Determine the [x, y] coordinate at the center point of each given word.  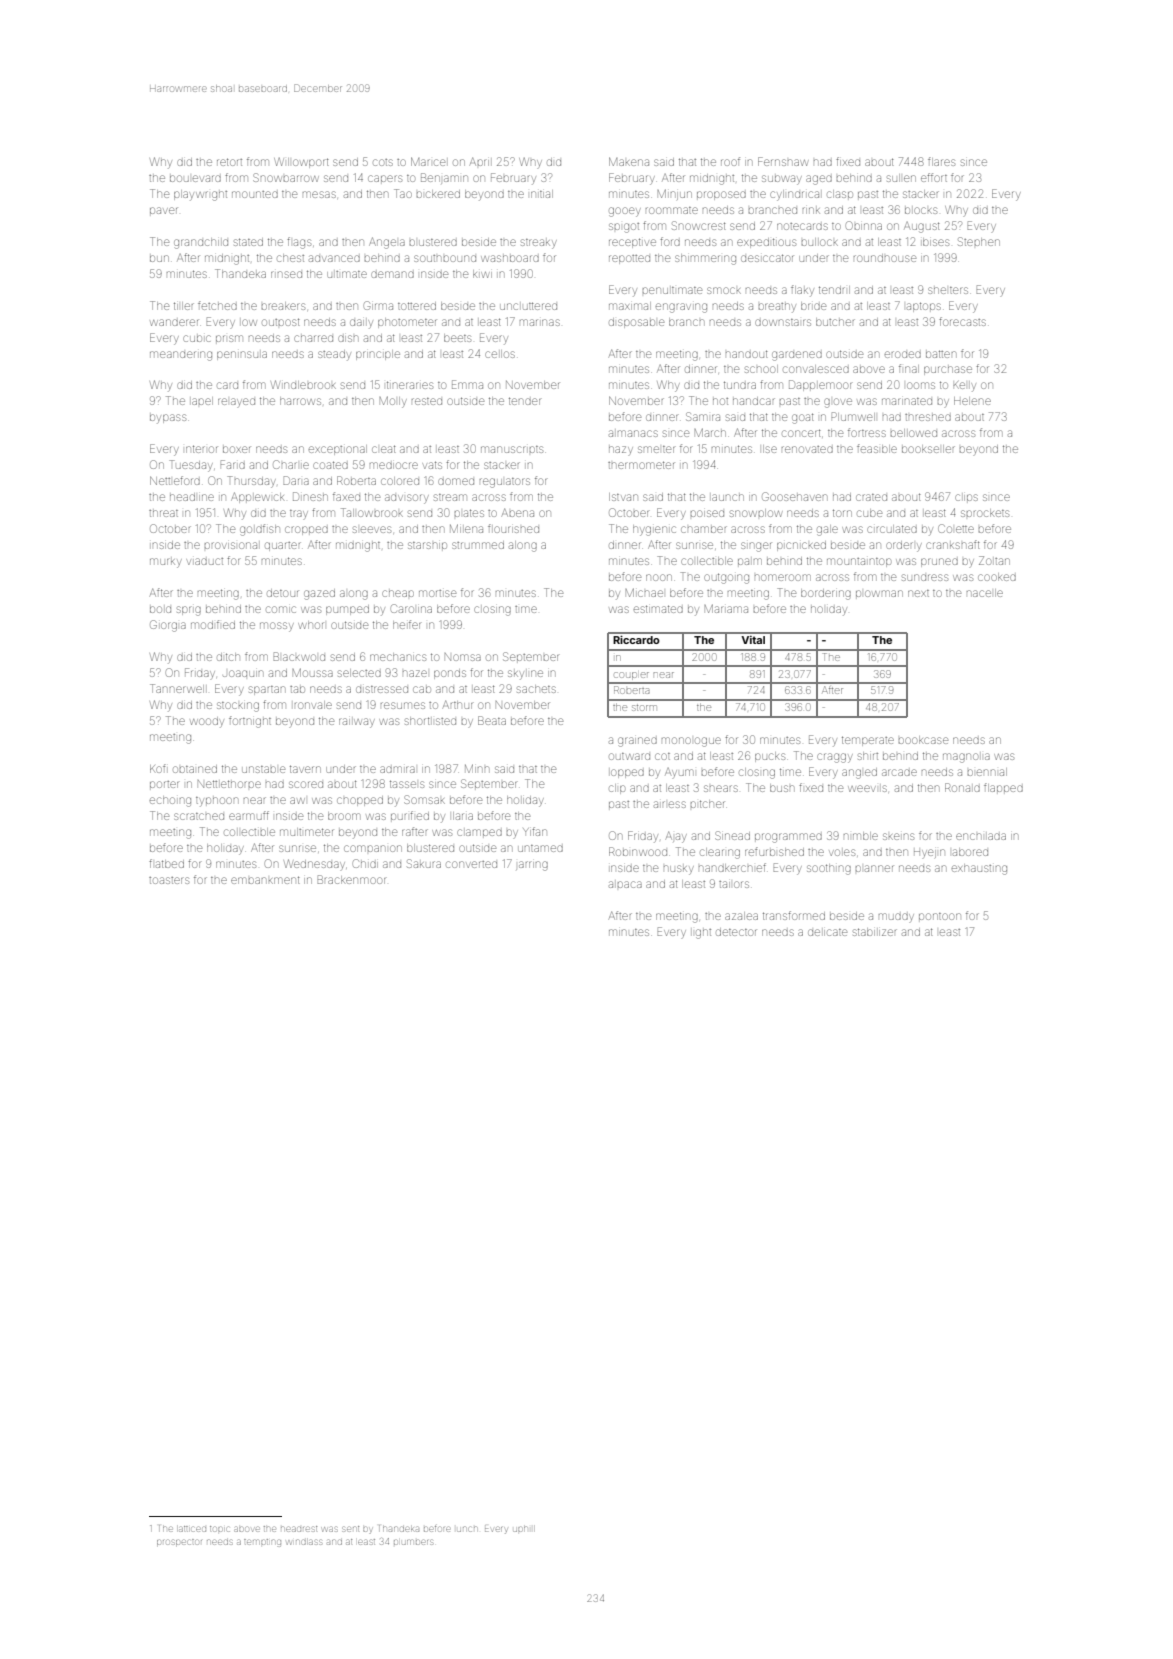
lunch [466, 1529]
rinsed [286, 274]
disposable [636, 323]
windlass [304, 1542]
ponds [450, 674]
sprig [189, 611]
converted [471, 864]
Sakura [424, 863]
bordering [826, 594]
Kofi [158, 768]
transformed [794, 915]
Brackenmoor [351, 879]
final [909, 368]
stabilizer [875, 932]
